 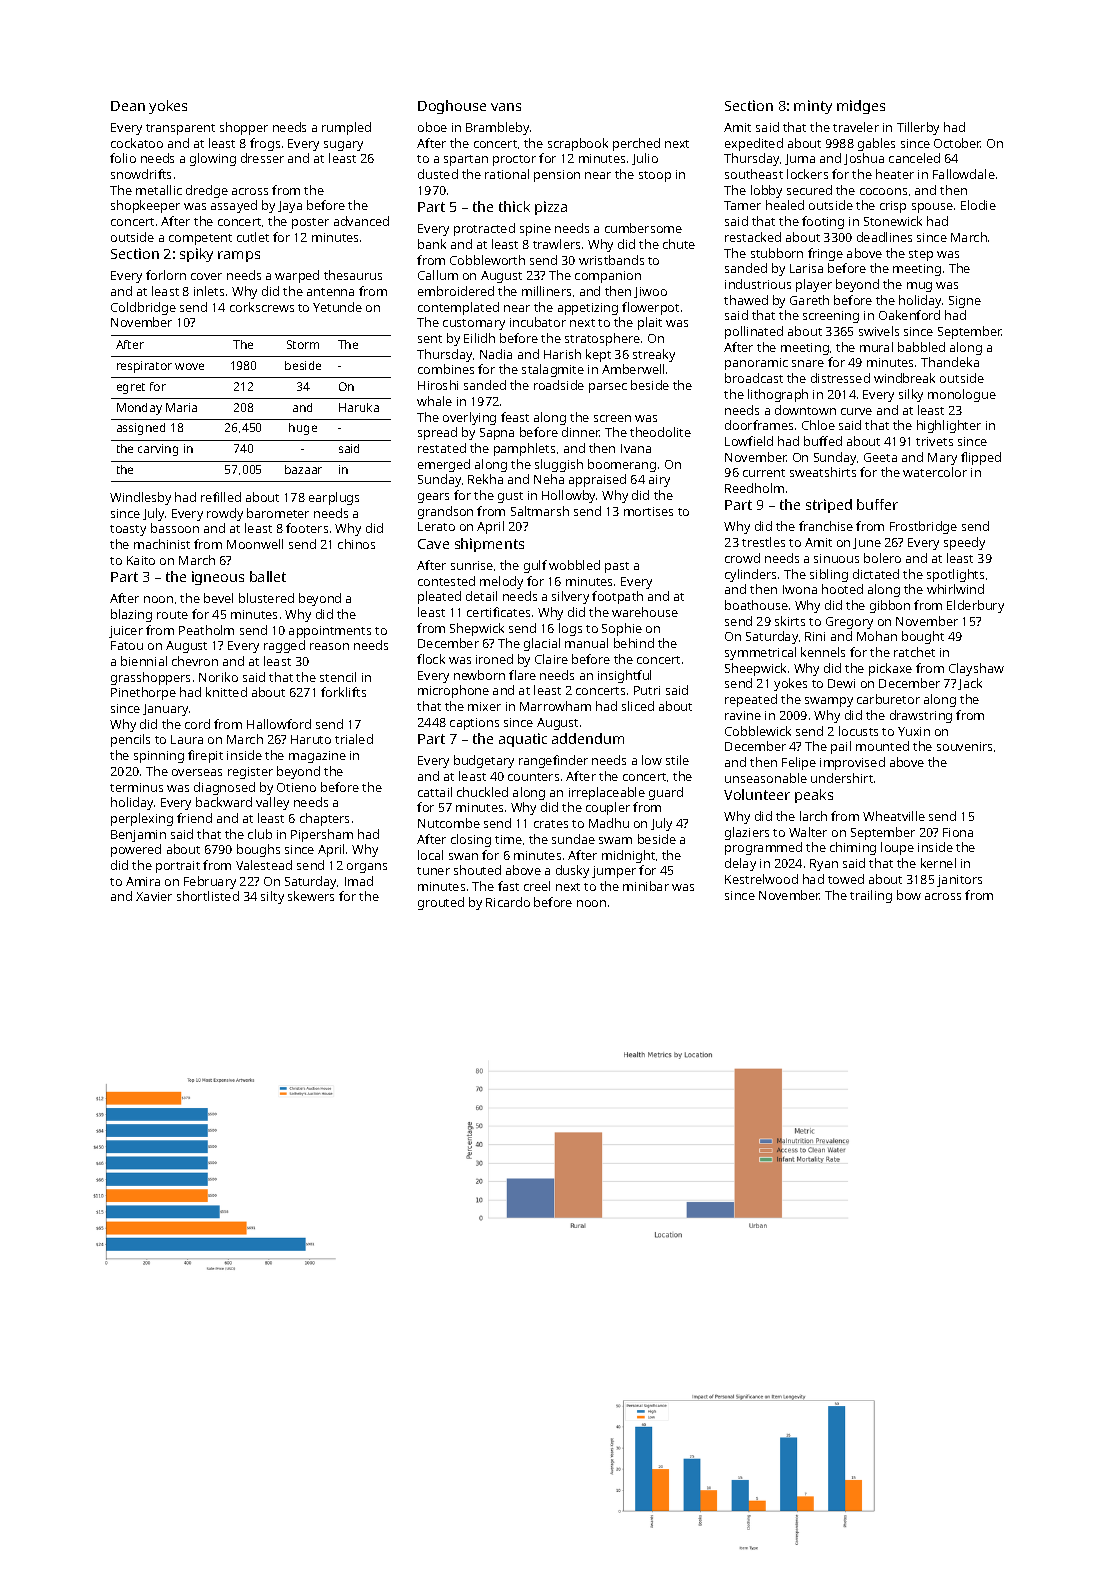 I want to click on backward, so click(x=224, y=802).
